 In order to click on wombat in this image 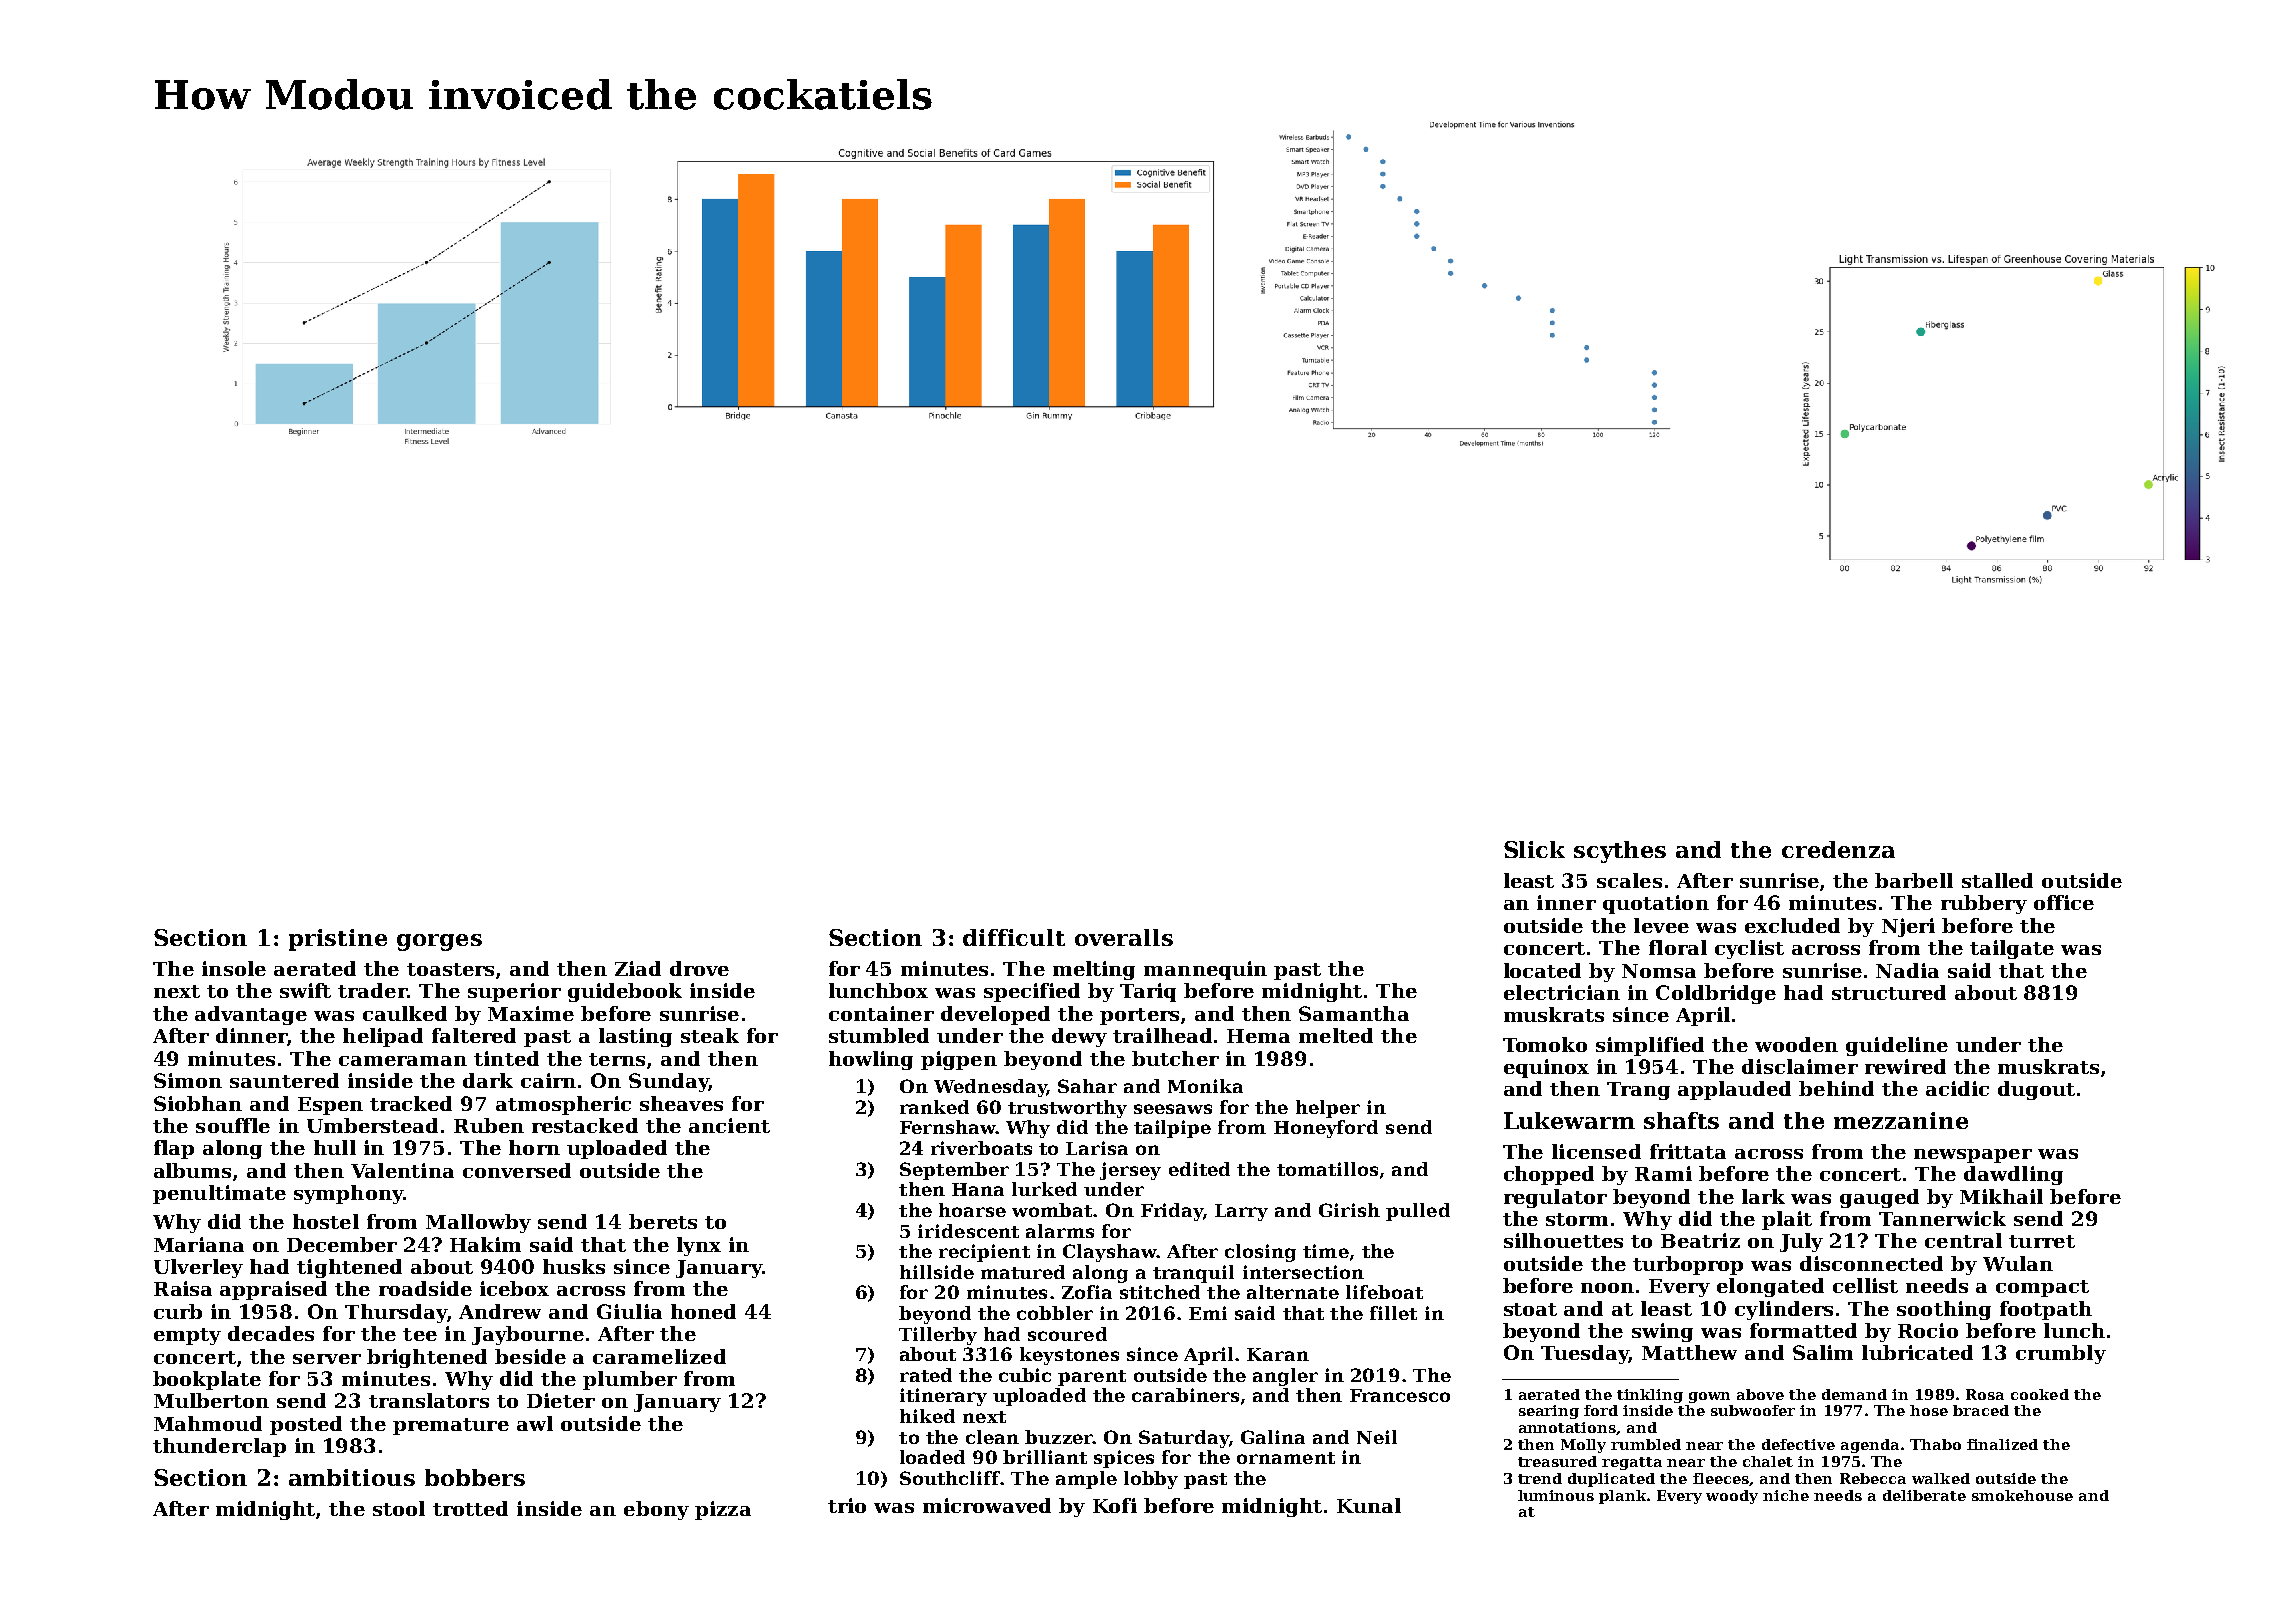, I will do `click(1052, 1210)`.
